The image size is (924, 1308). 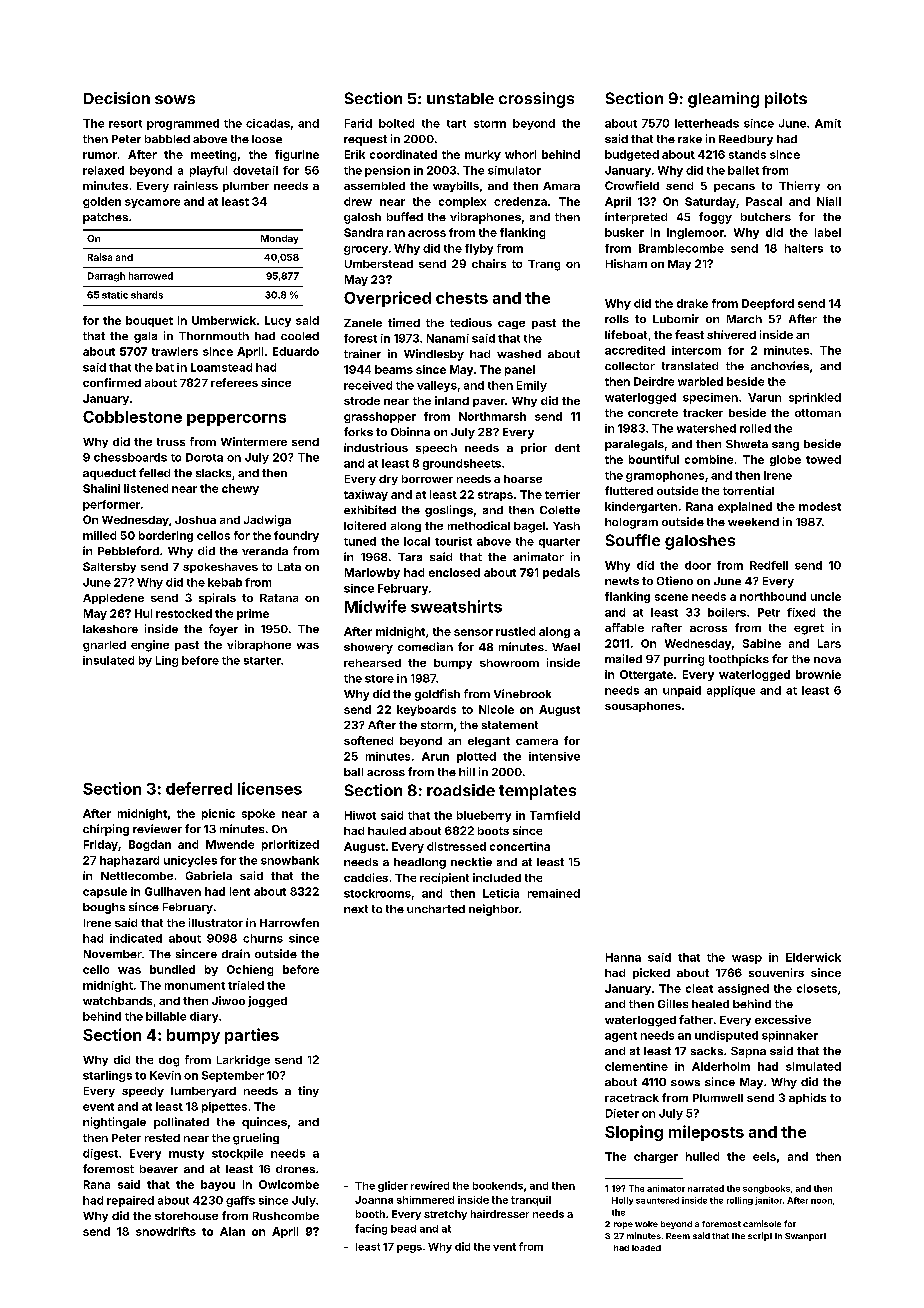 What do you see at coordinates (624, 627) in the document?
I see `affable` at bounding box center [624, 627].
